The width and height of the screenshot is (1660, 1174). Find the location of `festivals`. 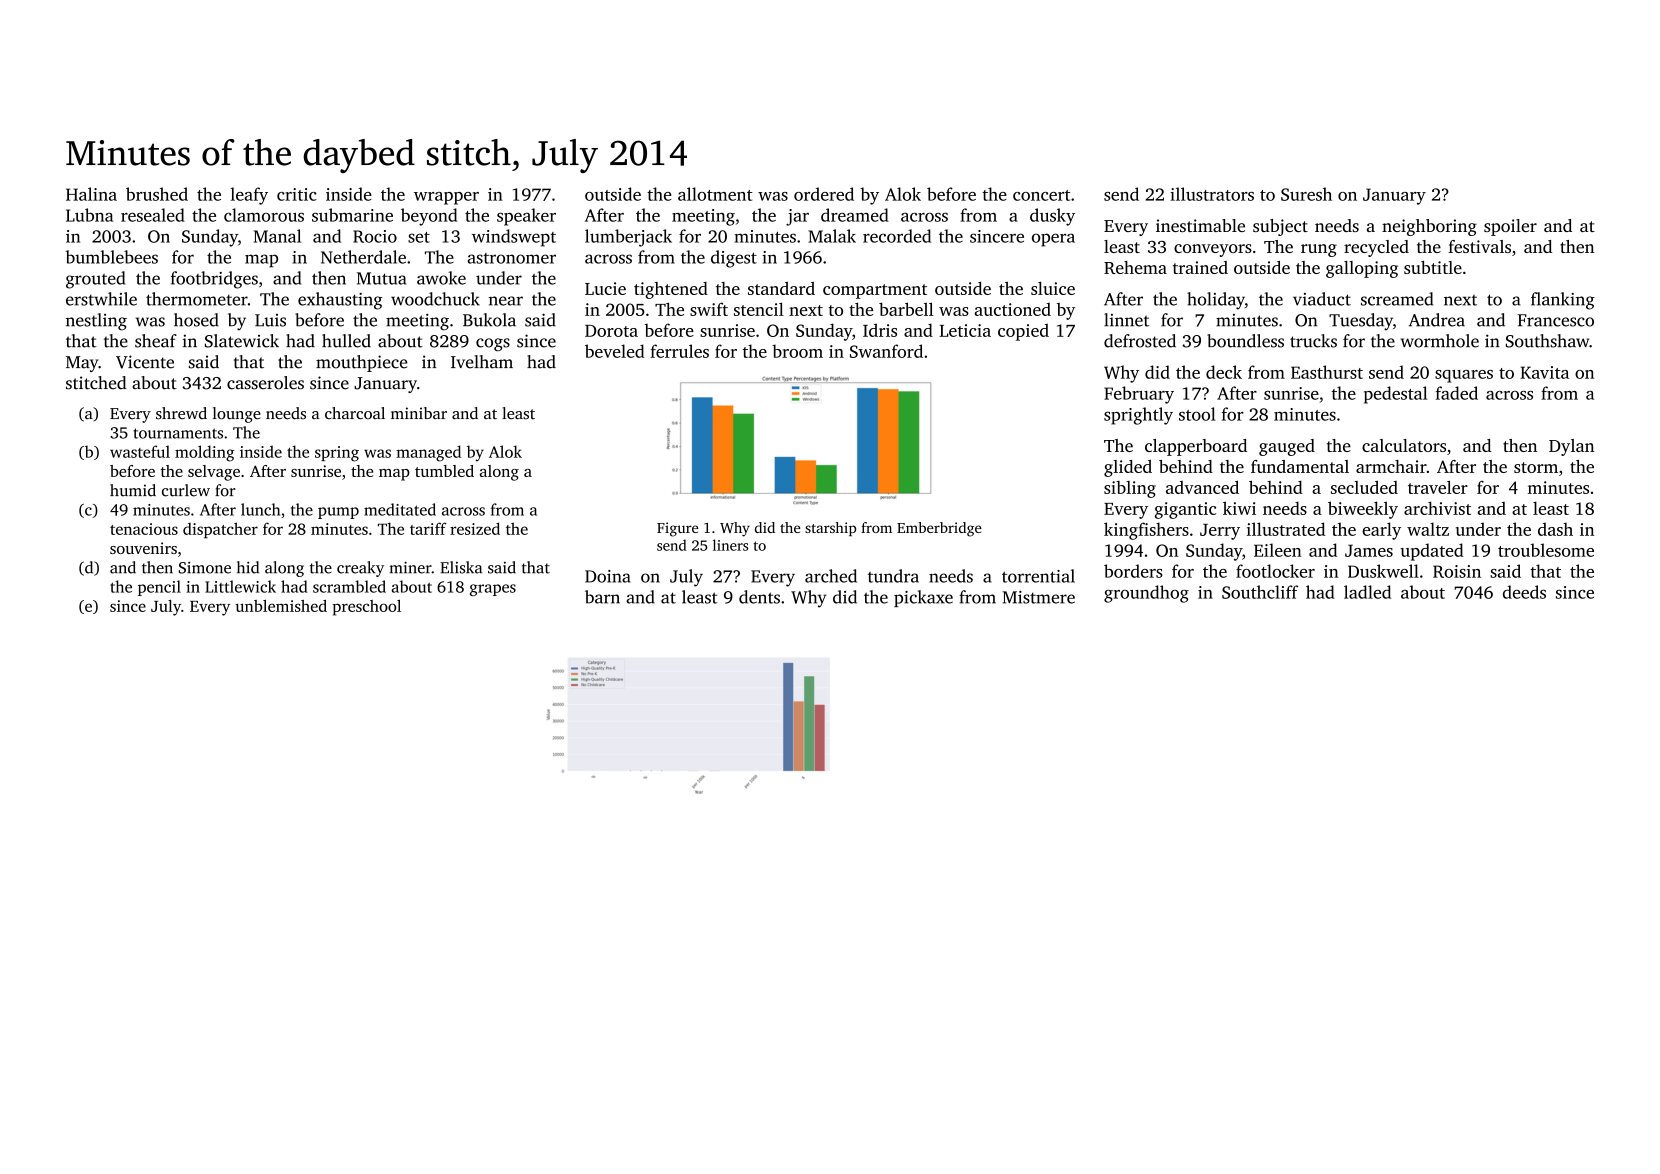

festivals is located at coordinates (1479, 246).
